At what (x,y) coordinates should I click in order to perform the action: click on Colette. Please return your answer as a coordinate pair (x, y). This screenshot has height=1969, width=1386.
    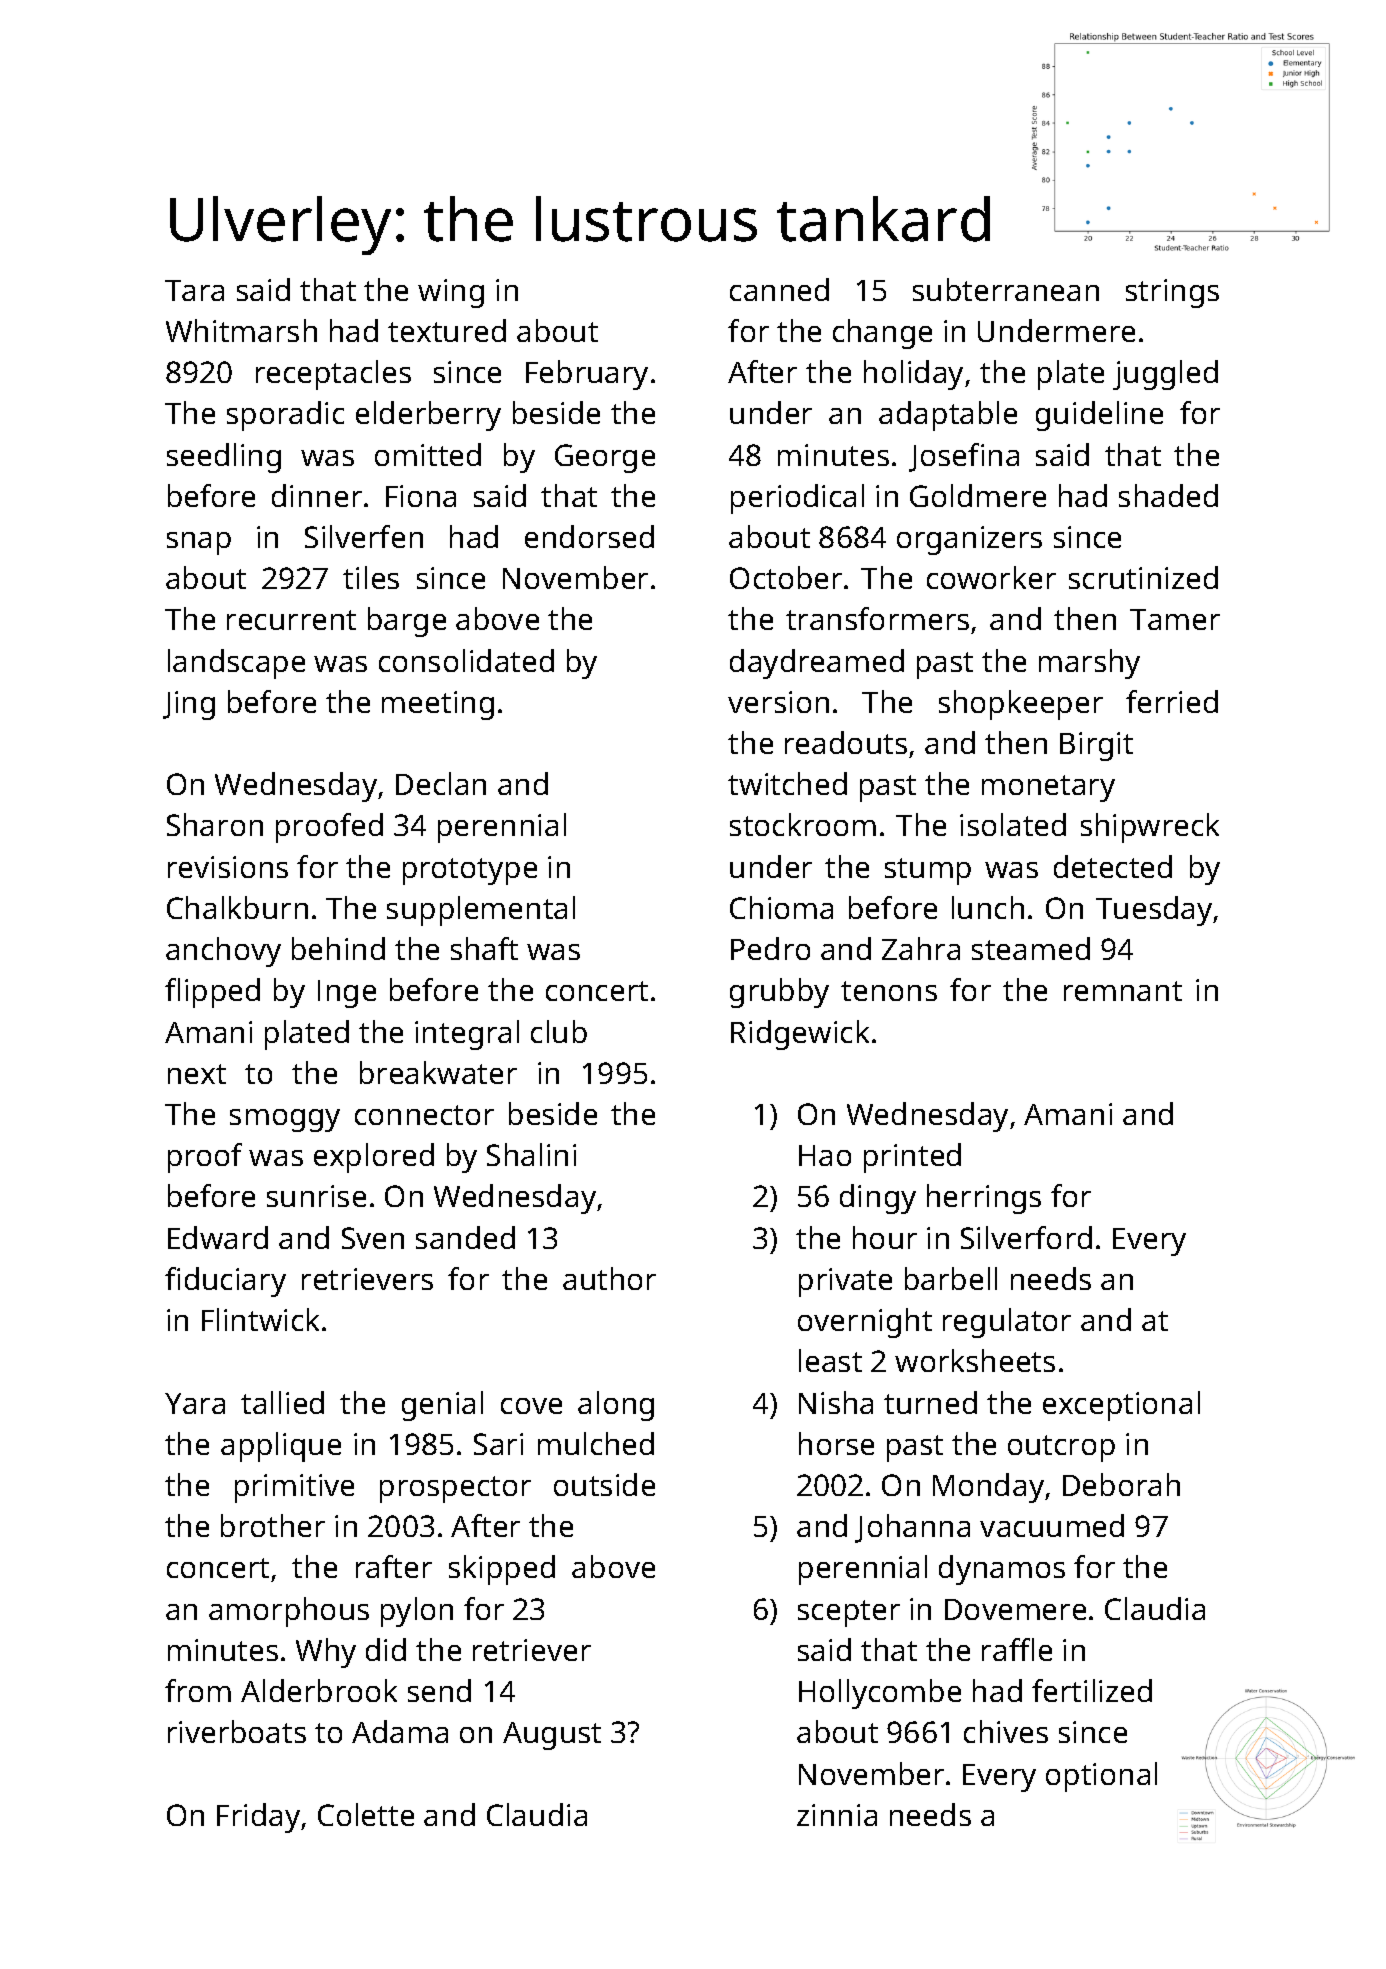
    Looking at the image, I should click on (366, 1814).
